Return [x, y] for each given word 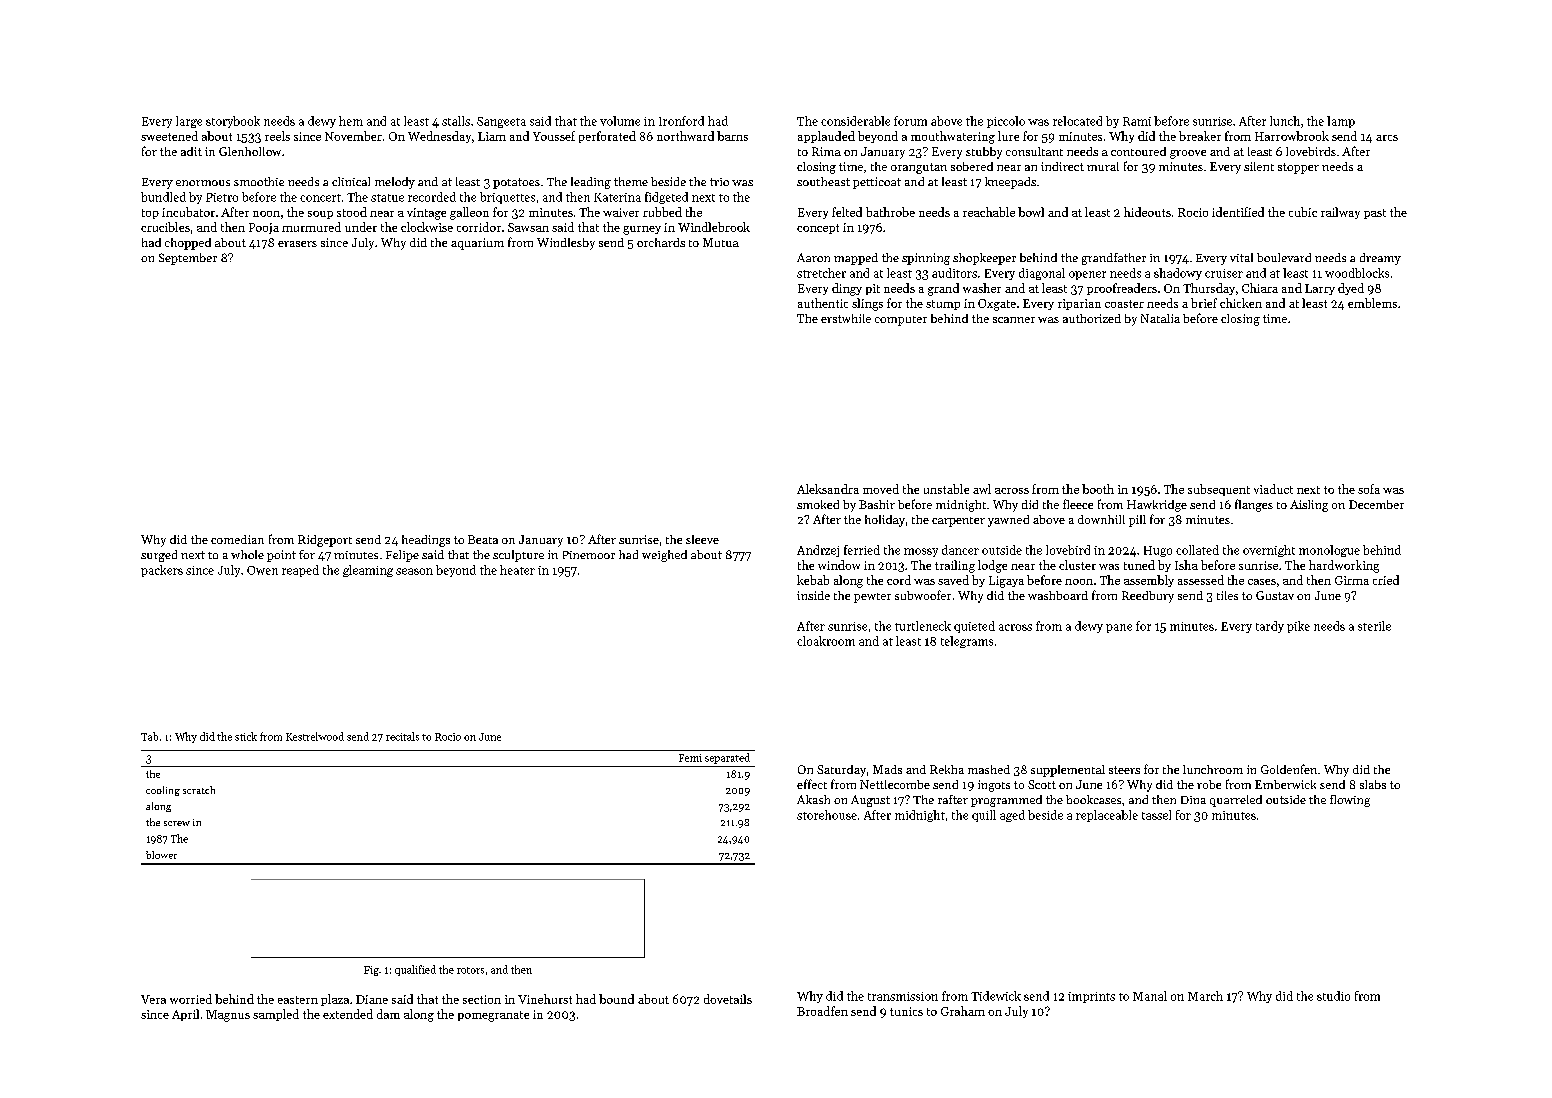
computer [901, 321]
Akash [813, 799]
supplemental [1068, 771]
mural [1103, 166]
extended [348, 1014]
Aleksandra [828, 489]
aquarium [477, 244]
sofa [1369, 489]
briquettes [507, 198]
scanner [1014, 320]
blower [161, 855]
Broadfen [822, 1011]
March [1205, 996]
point [281, 556]
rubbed [662, 212]
